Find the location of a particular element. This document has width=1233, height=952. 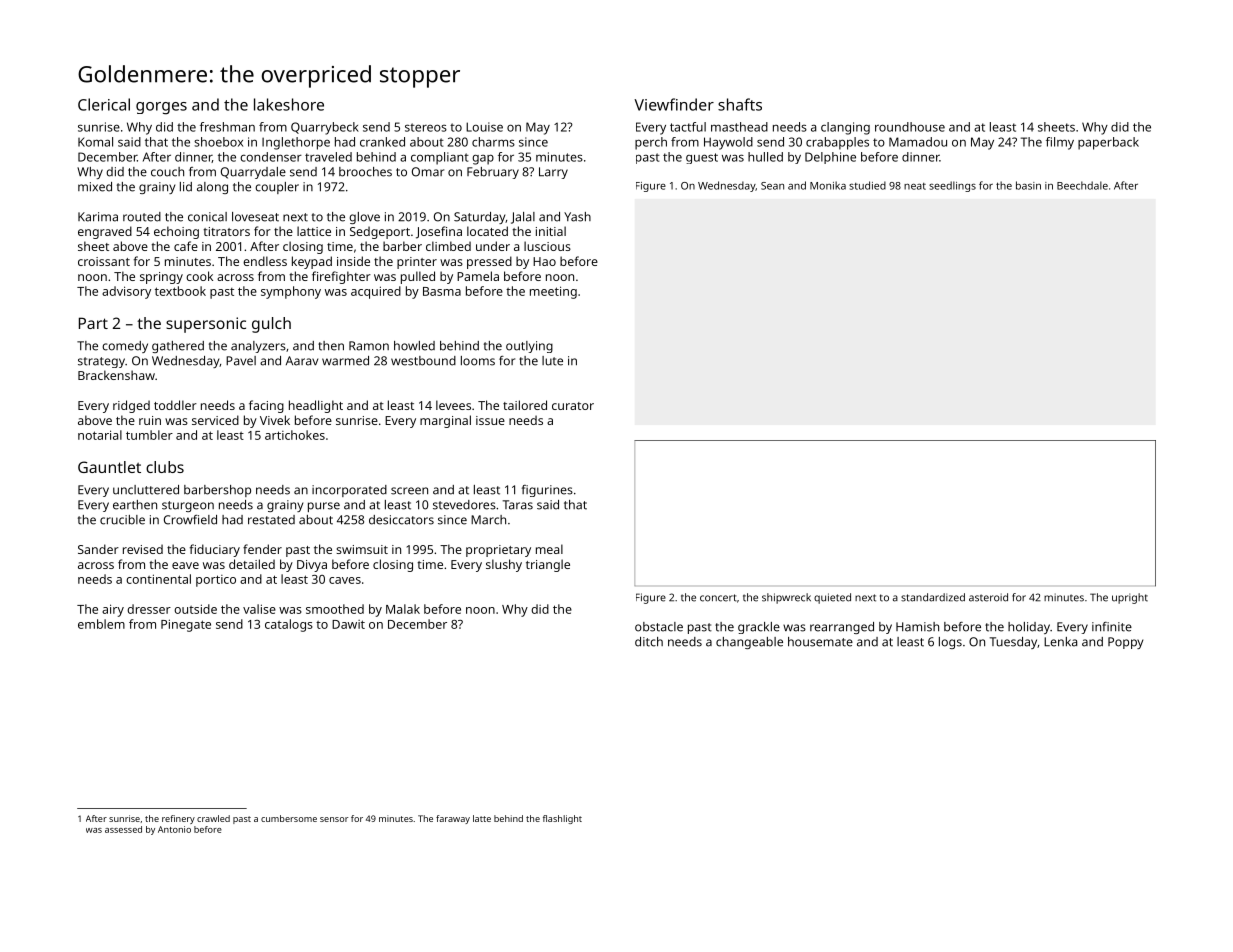

lakeshore is located at coordinates (289, 104).
